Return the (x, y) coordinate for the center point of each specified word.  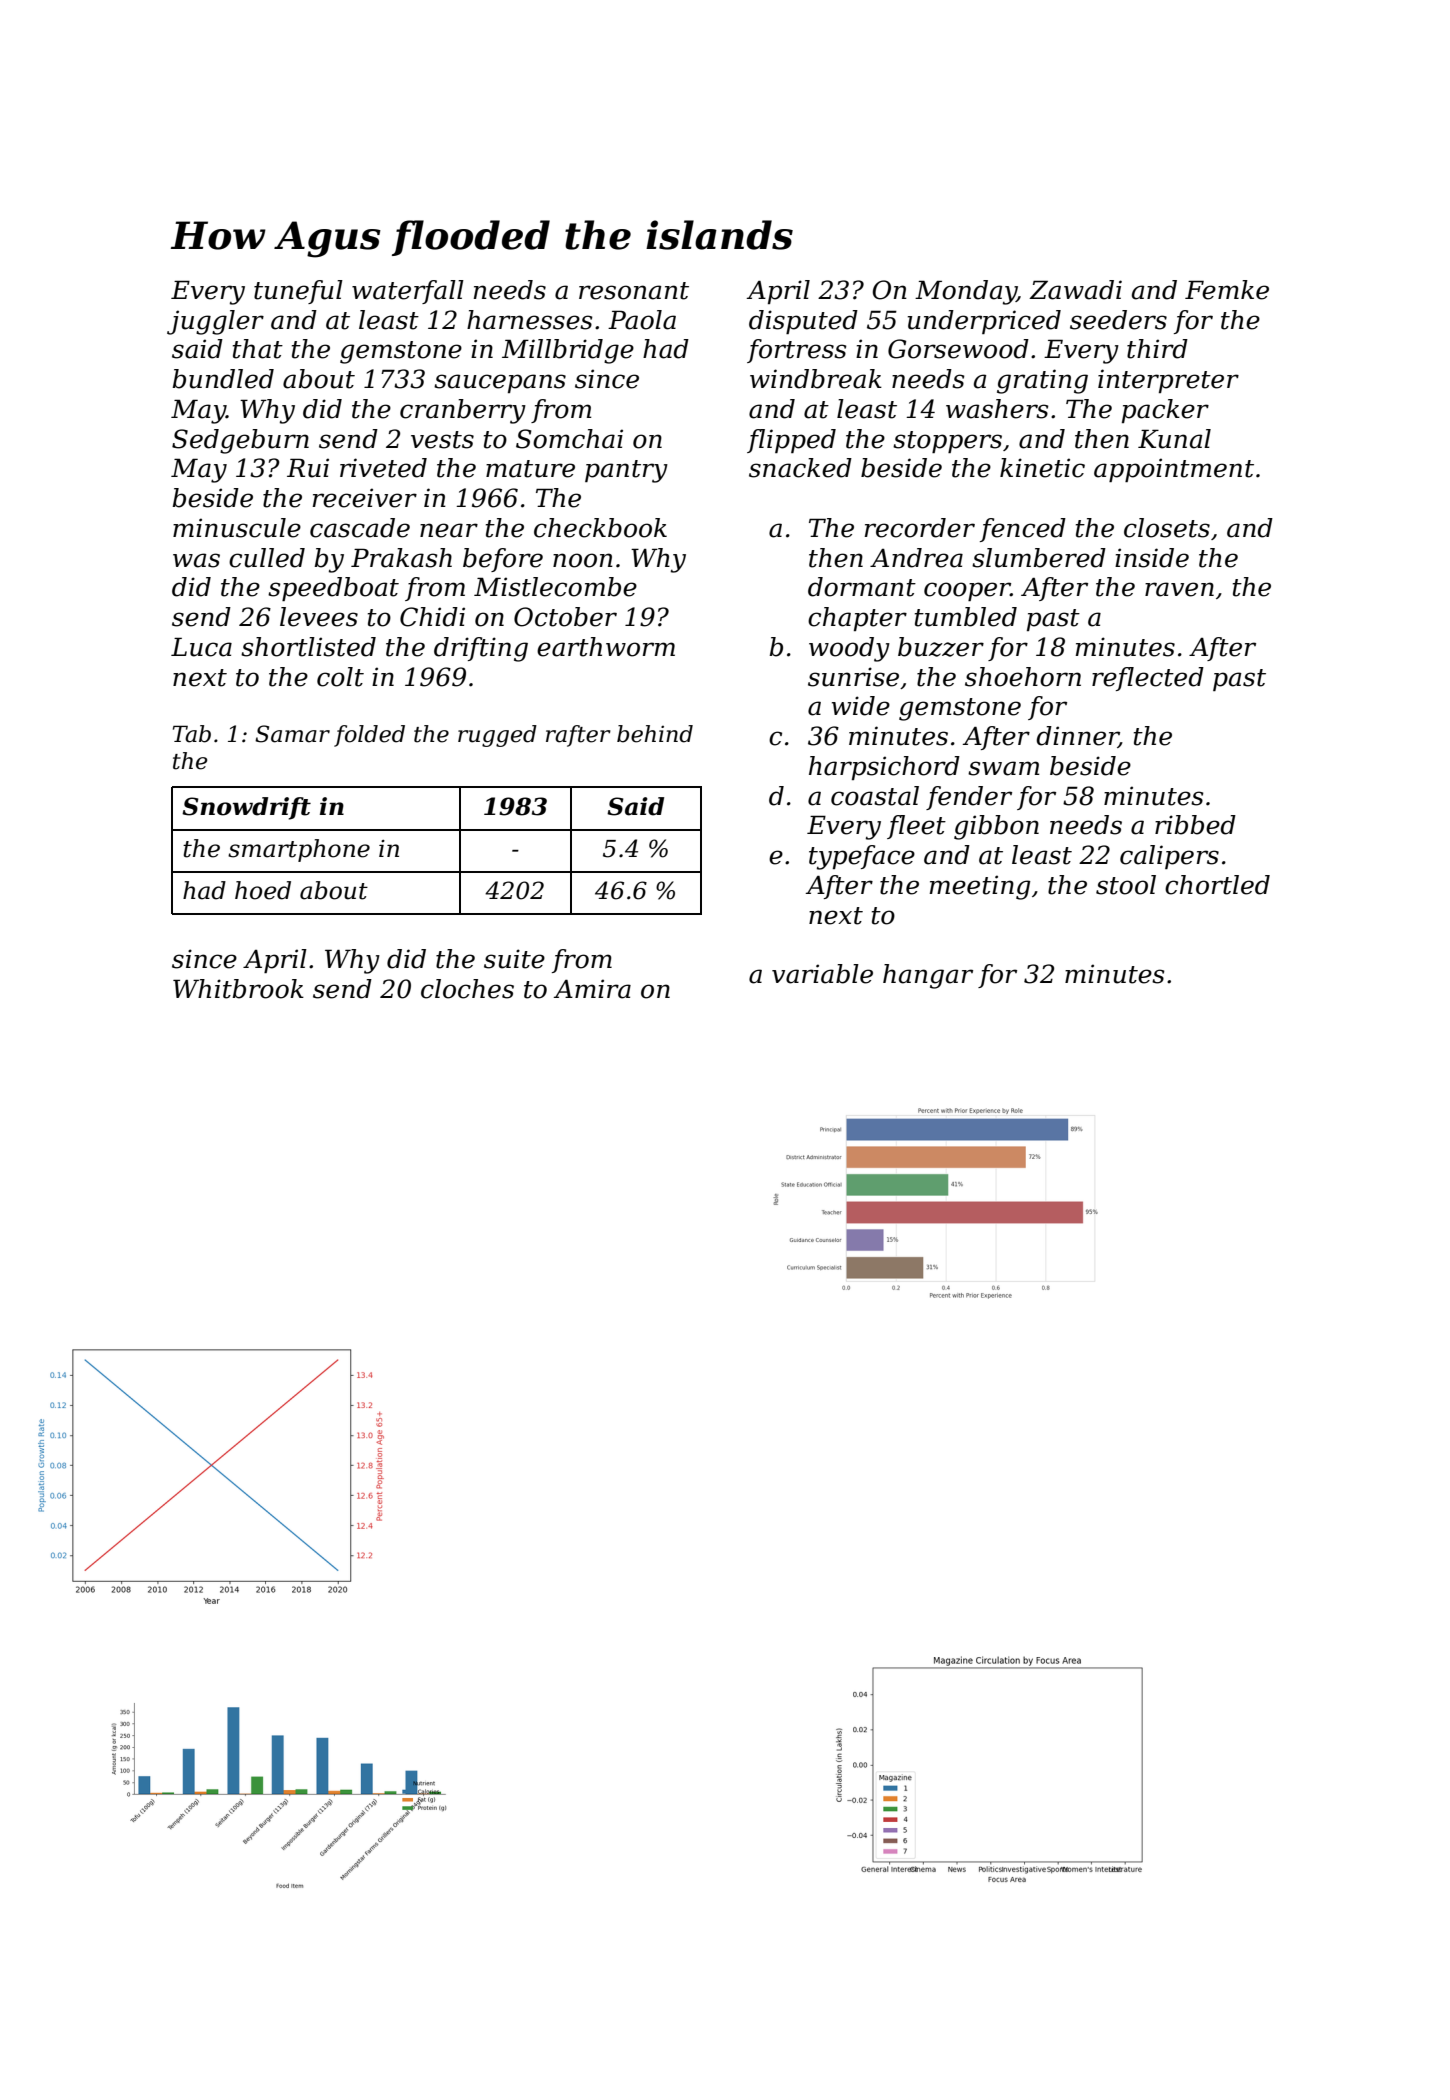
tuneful (298, 292)
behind (655, 734)
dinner (1077, 737)
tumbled (966, 617)
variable (822, 974)
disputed (803, 322)
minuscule (237, 528)
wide (861, 706)
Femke (1227, 290)
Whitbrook (238, 989)
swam (1004, 768)
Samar (292, 734)
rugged (497, 736)
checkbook (600, 528)
